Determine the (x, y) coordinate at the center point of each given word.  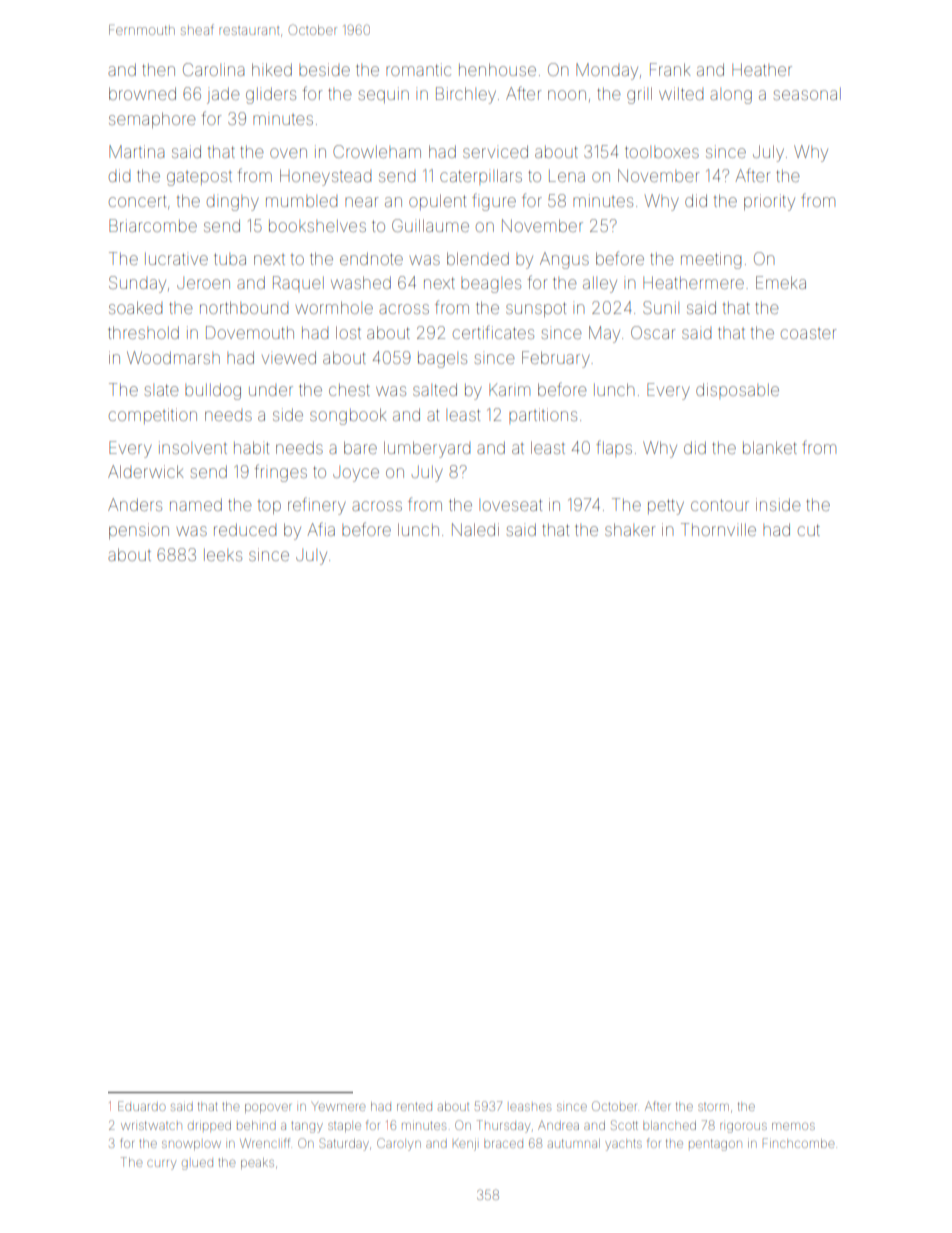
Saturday (344, 1144)
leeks (223, 555)
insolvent (193, 447)
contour (720, 505)
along (731, 96)
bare (360, 447)
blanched (669, 1125)
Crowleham (377, 151)
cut (809, 530)
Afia (321, 529)
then (158, 70)
